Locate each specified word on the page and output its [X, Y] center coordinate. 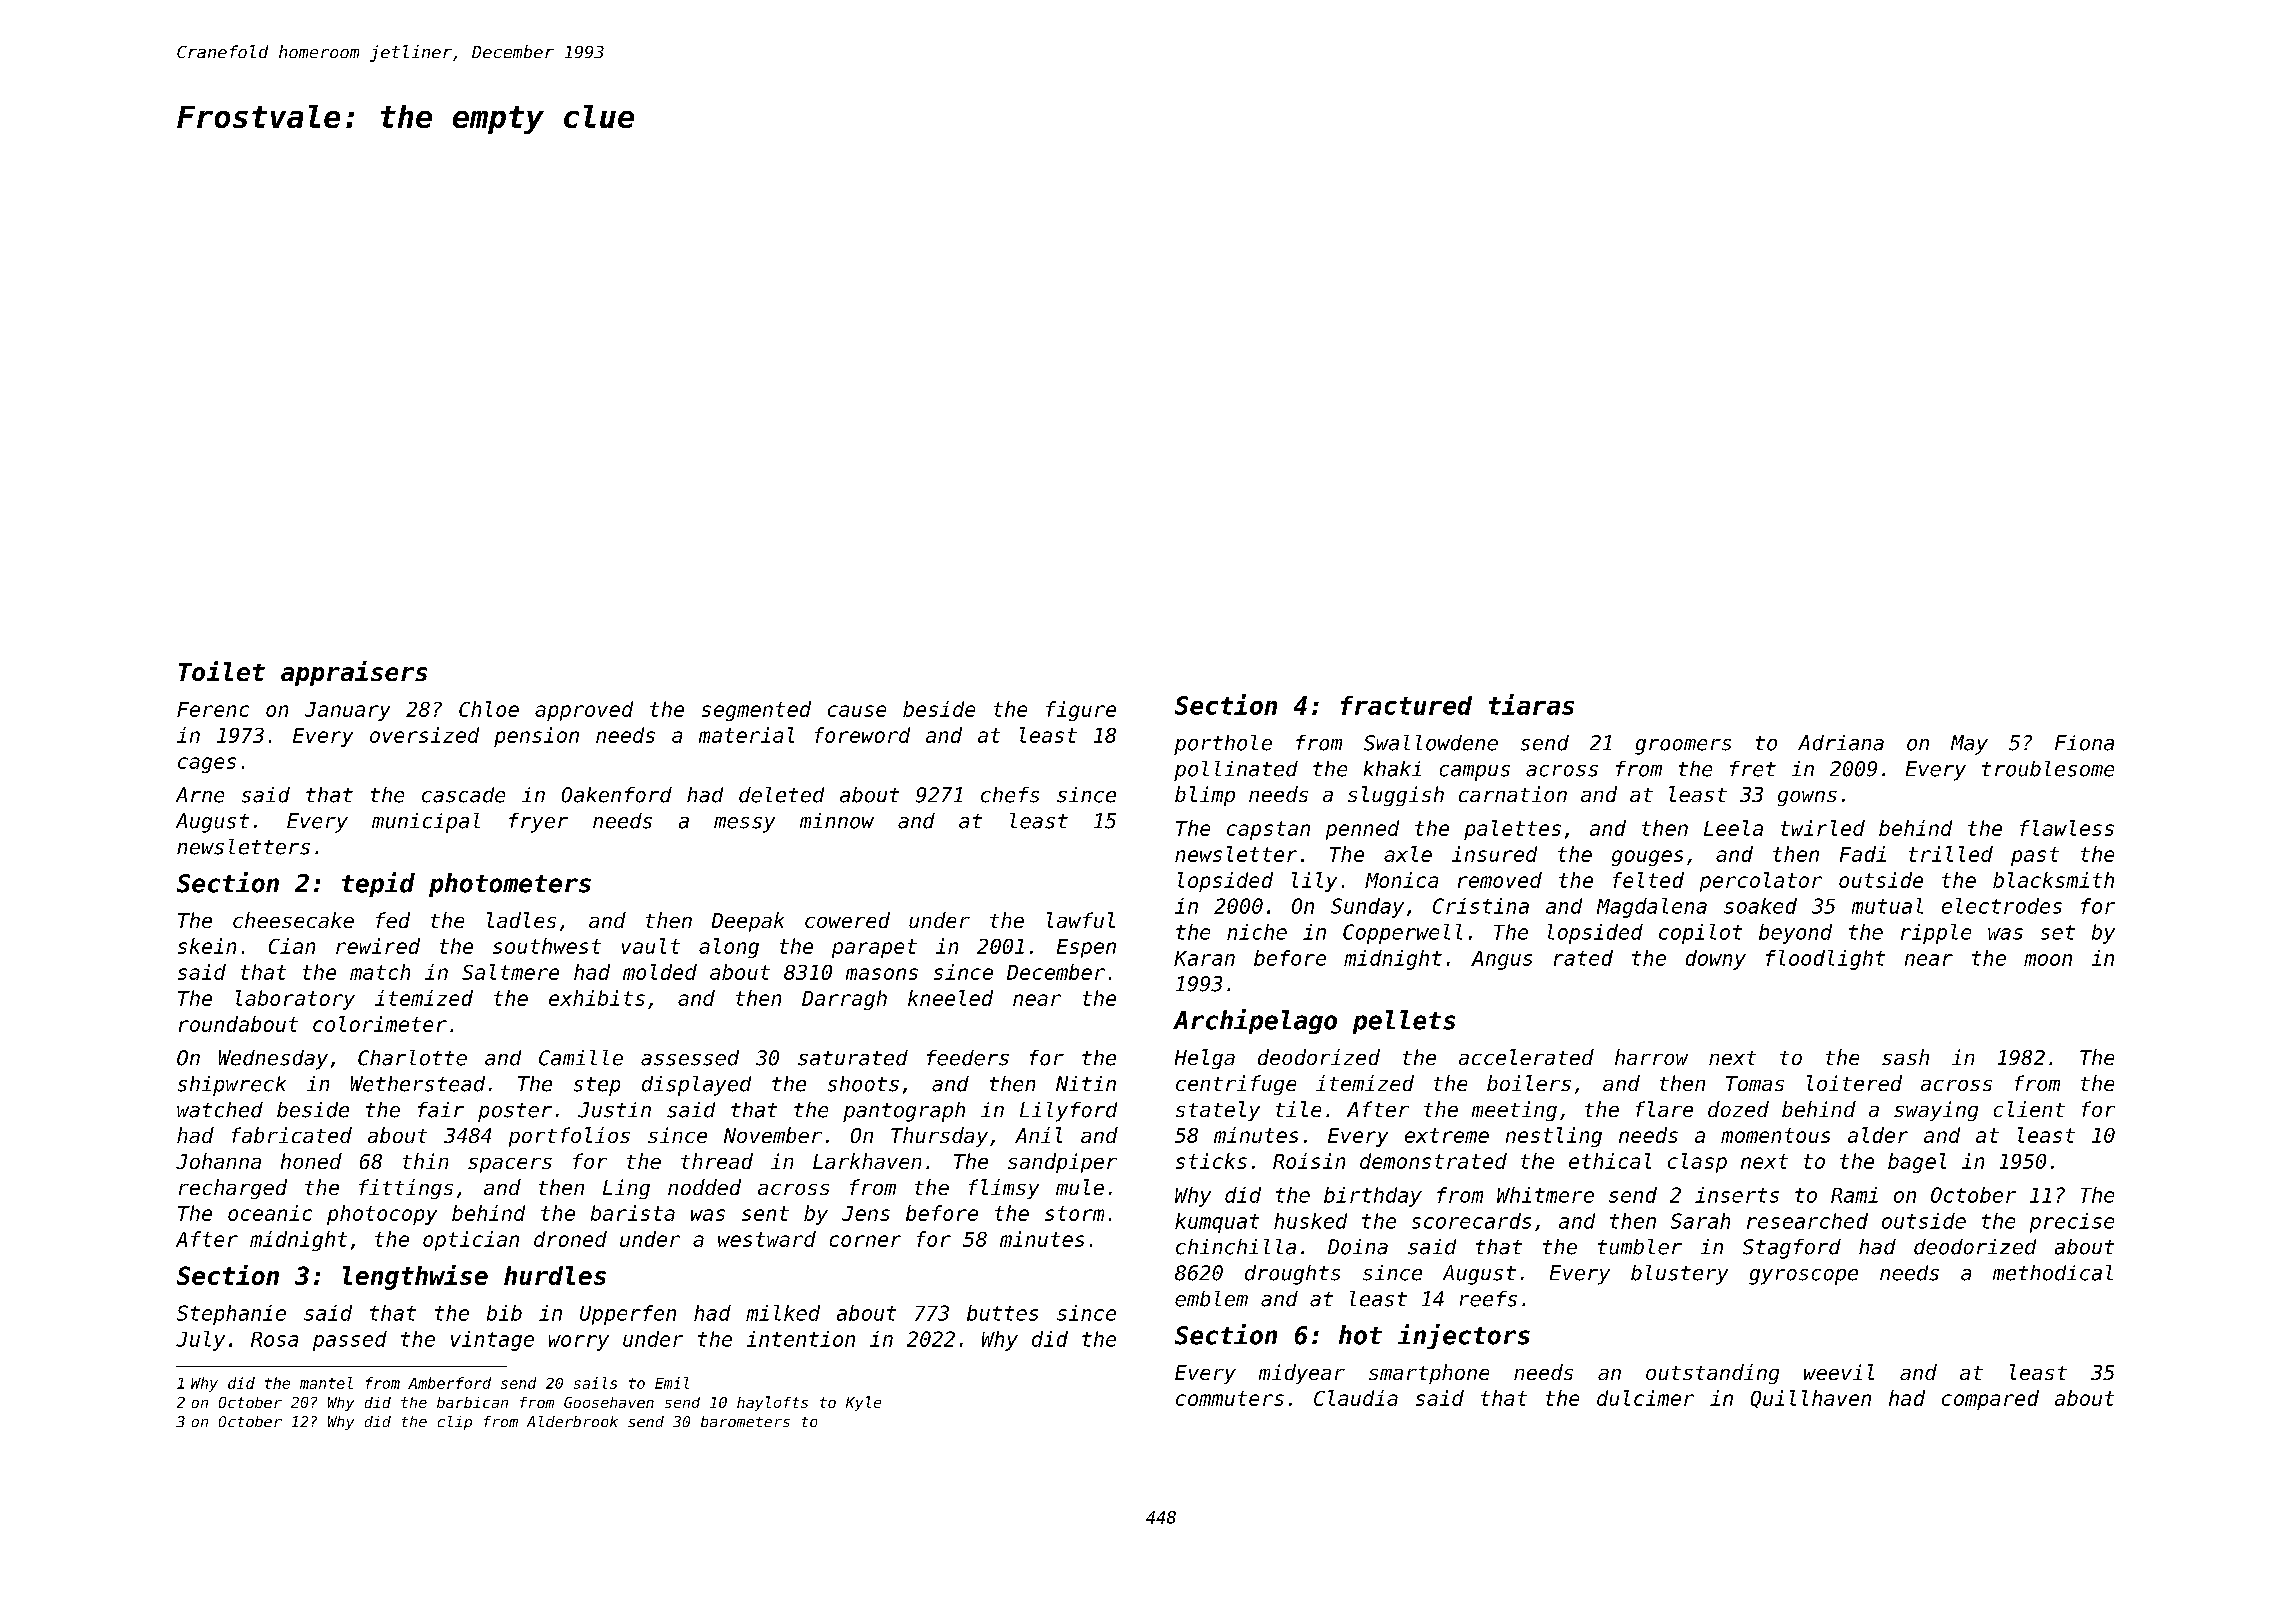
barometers [745, 1421]
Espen [1086, 948]
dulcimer [1645, 1398]
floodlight [1825, 960]
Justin [614, 1110]
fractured [1406, 705]
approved [584, 711]
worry [579, 1343]
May [1969, 745]
